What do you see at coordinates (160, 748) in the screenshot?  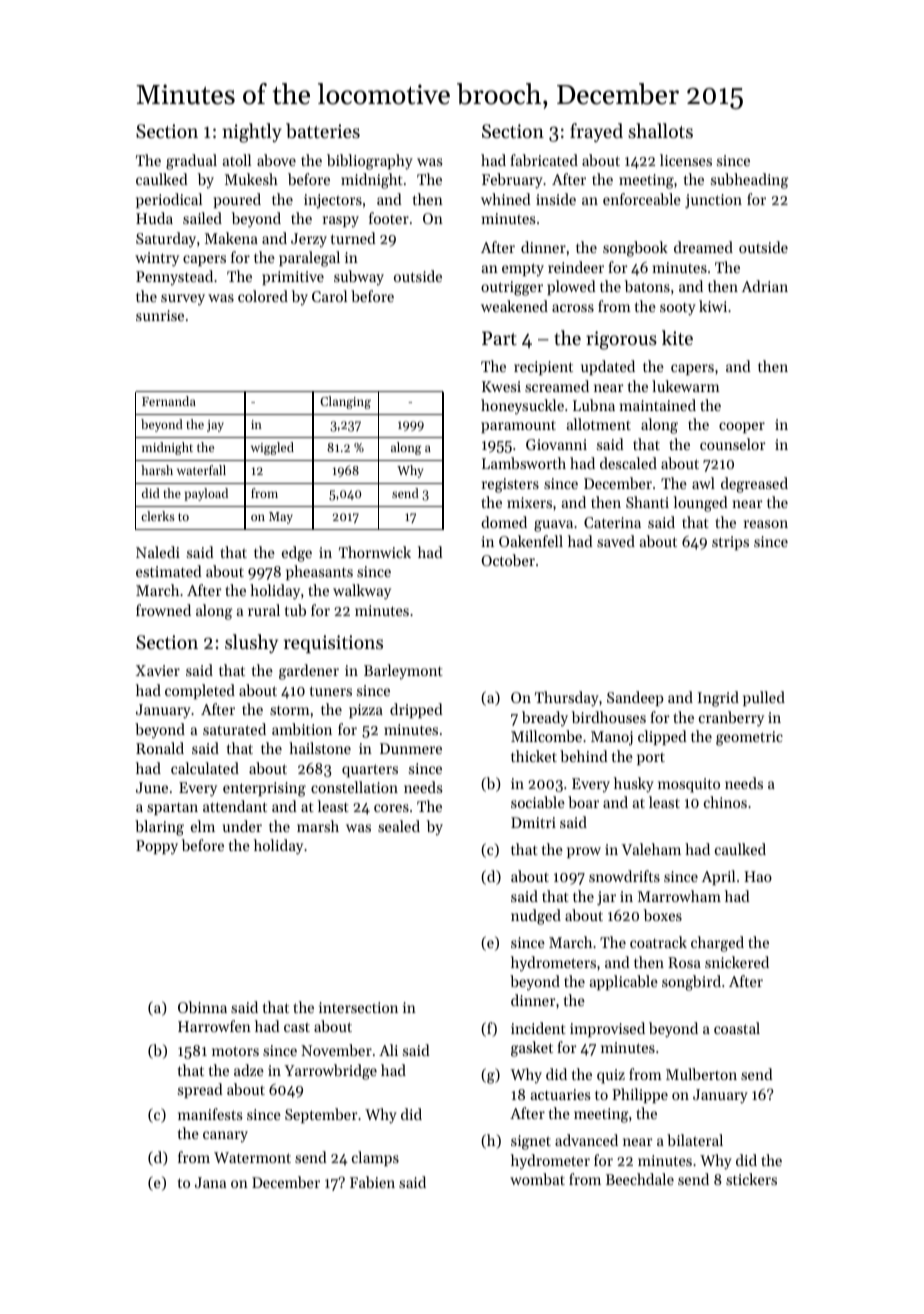 I see `Ronald` at bounding box center [160, 748].
